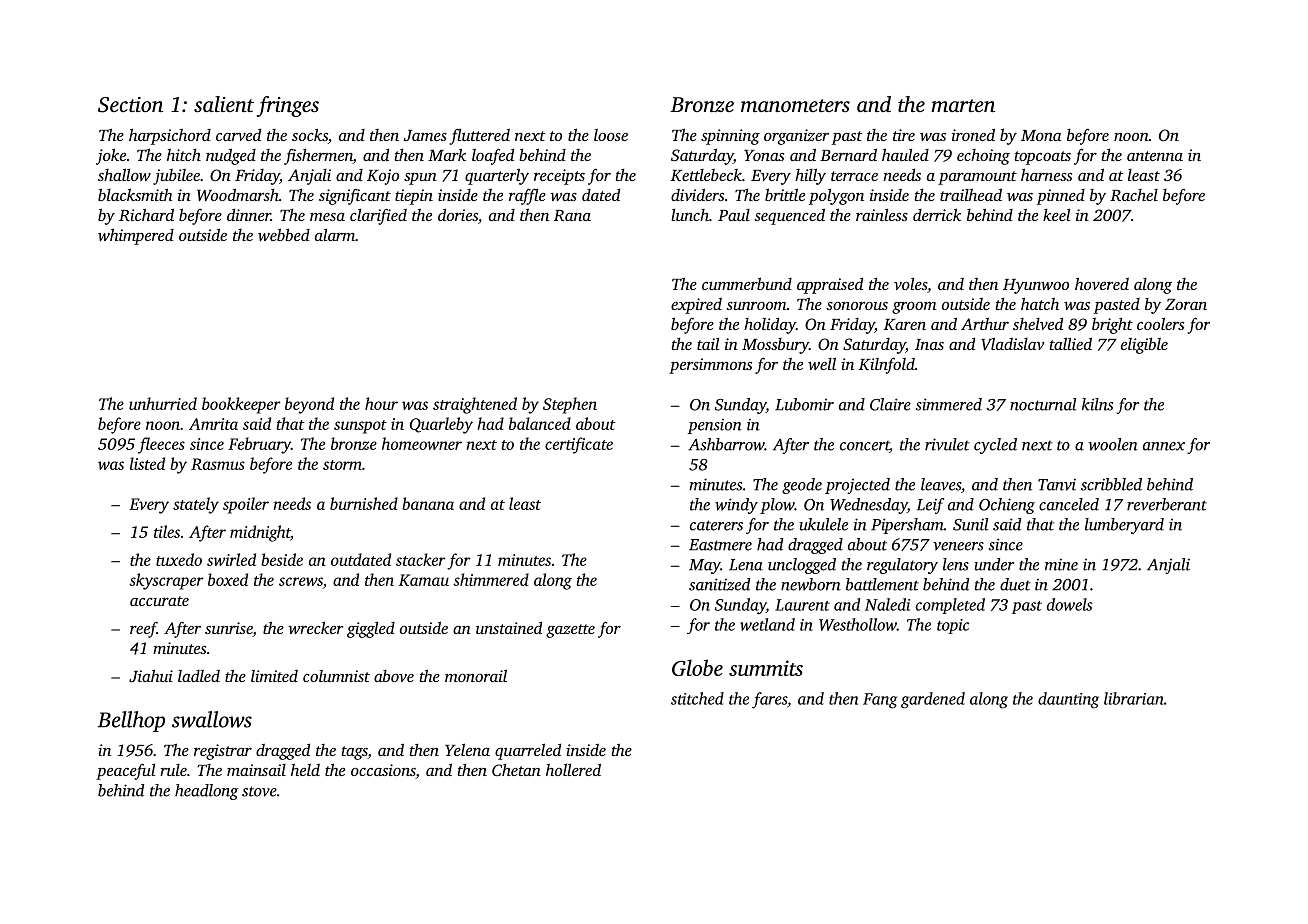 The height and width of the image is (924, 1308). I want to click on paramount, so click(977, 178).
